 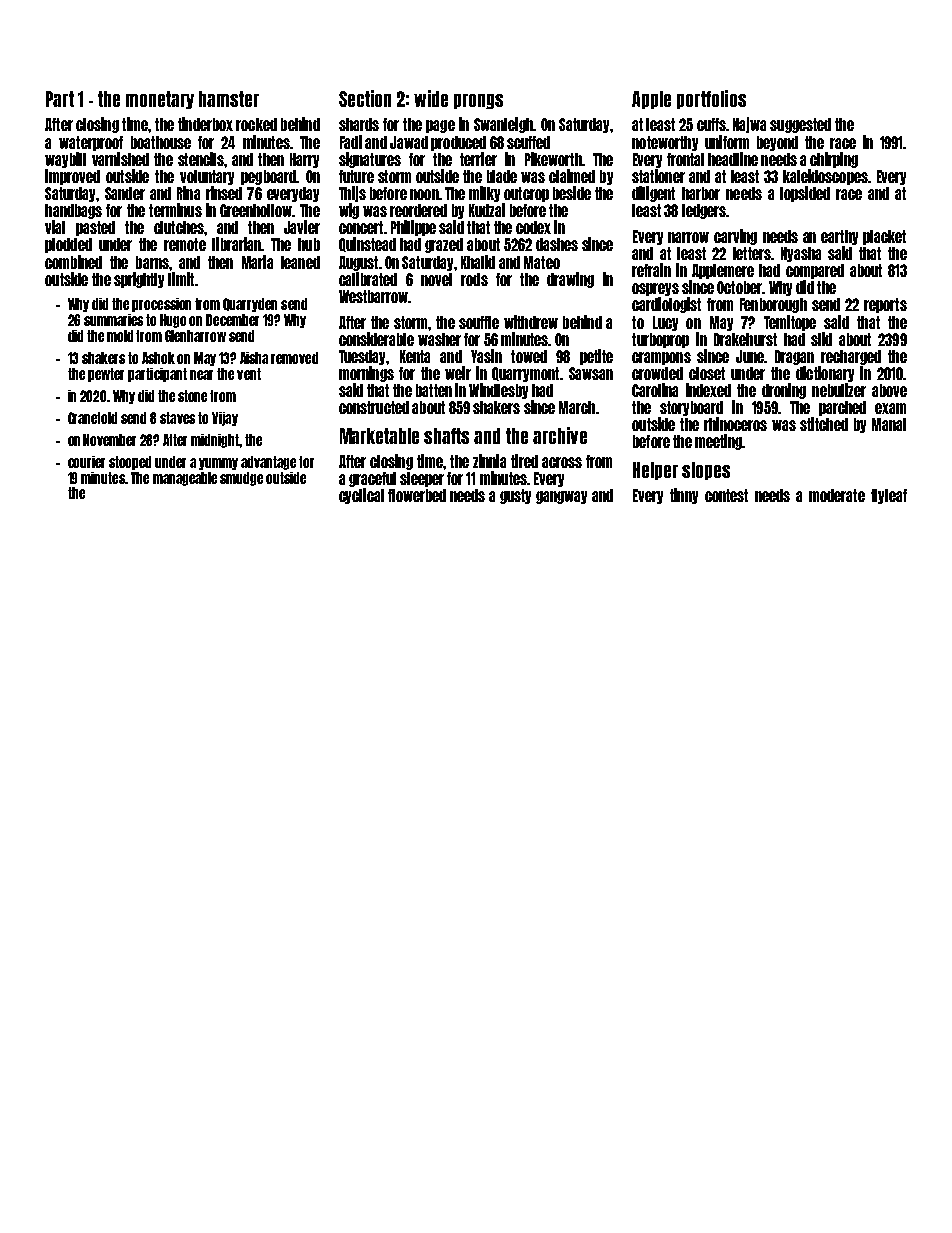 I want to click on closet, so click(x=707, y=373).
